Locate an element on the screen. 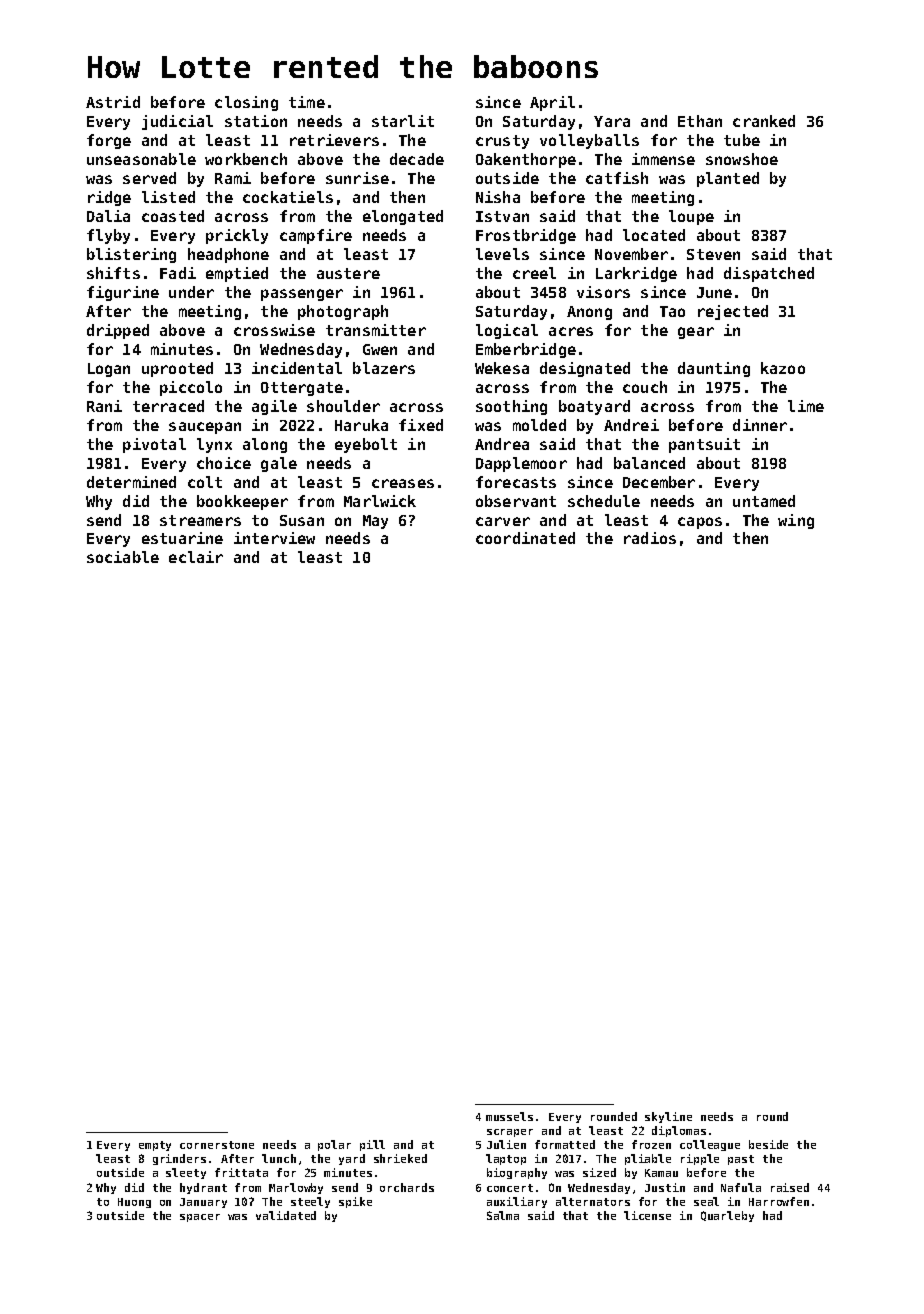  May is located at coordinates (375, 522).
